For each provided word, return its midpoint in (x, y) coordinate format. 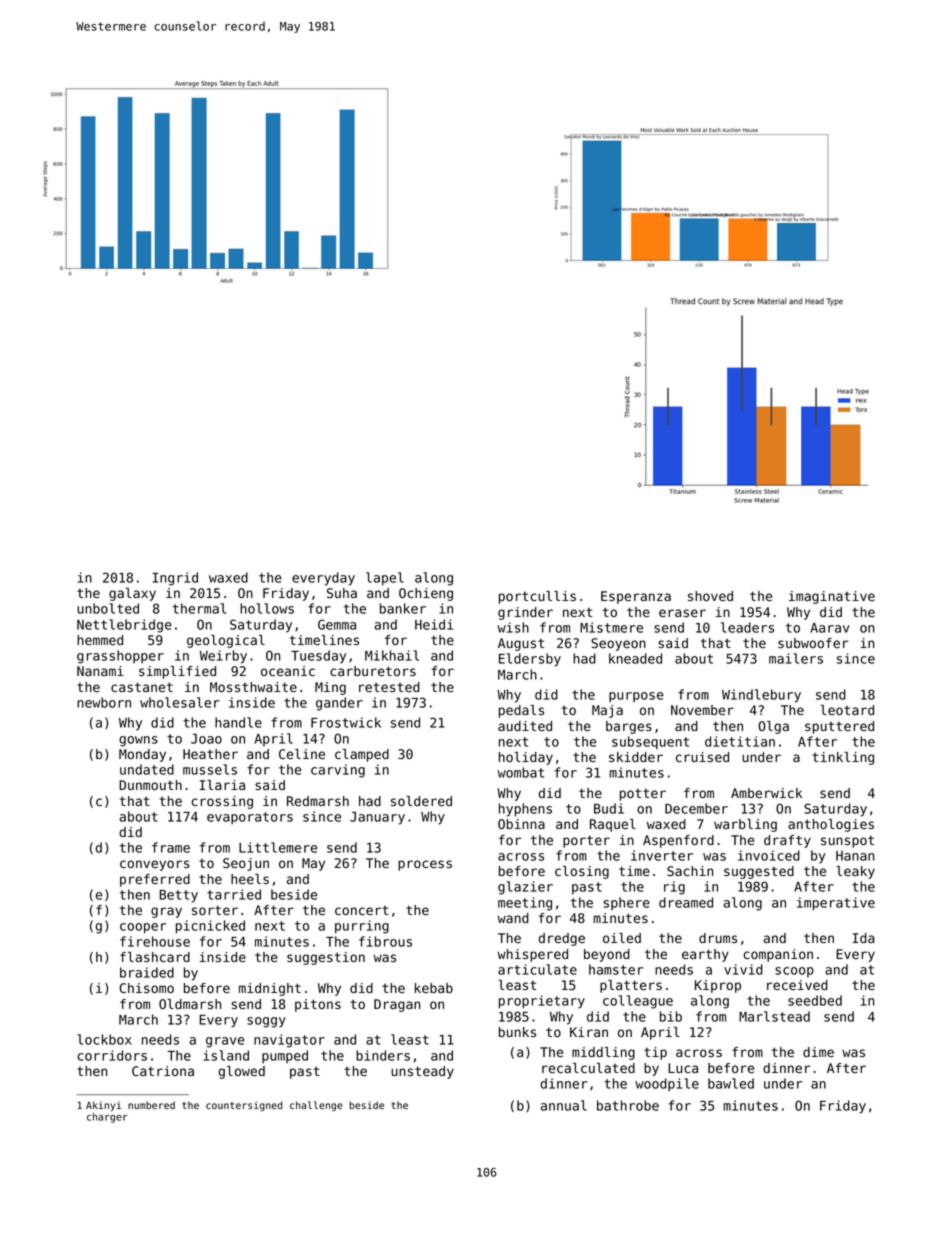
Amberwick (766, 793)
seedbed (815, 1000)
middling (603, 1053)
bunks (517, 1032)
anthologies (831, 825)
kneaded (635, 658)
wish (513, 627)
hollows (267, 608)
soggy (266, 1022)
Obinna (521, 824)
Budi (609, 808)
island (226, 1055)
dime (818, 1052)
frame (171, 847)
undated (147, 769)
